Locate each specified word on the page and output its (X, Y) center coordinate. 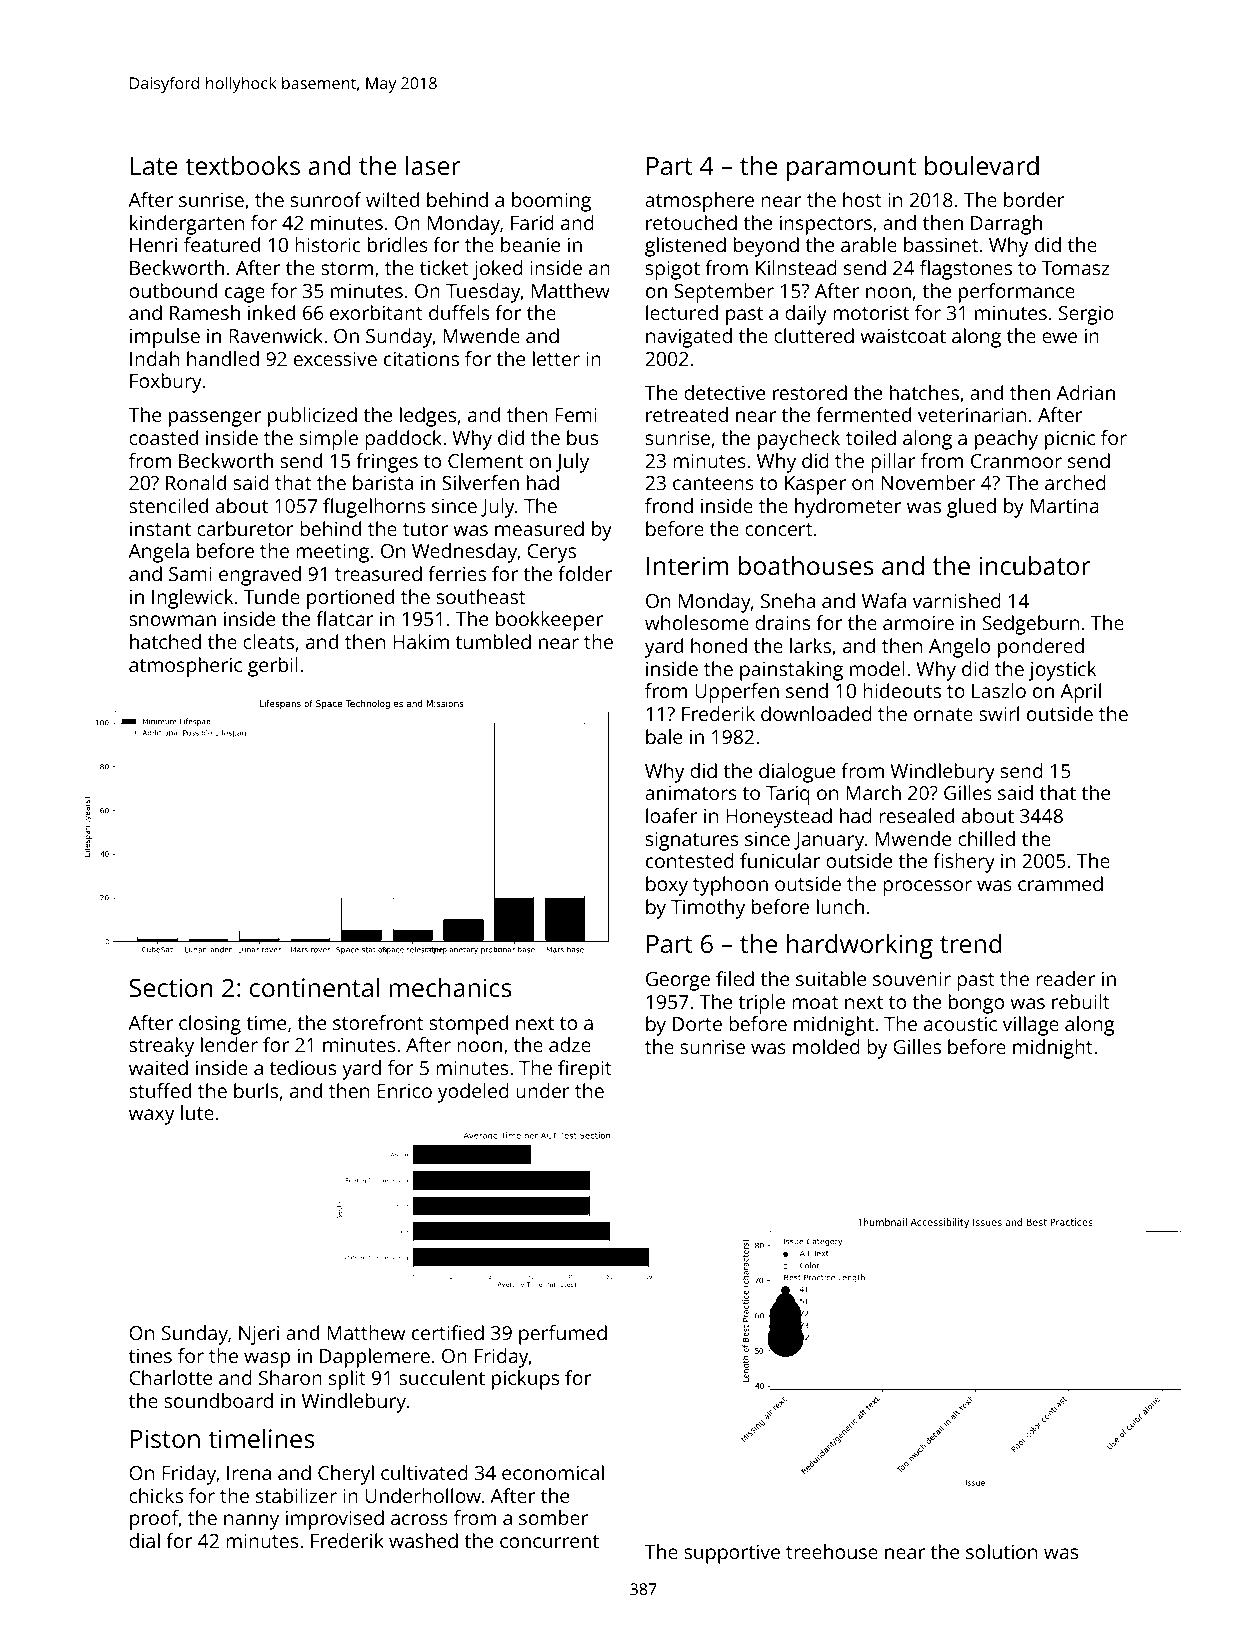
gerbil (273, 667)
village (1031, 1026)
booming (551, 202)
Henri (153, 245)
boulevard (982, 165)
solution (1001, 1551)
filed (735, 978)
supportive (732, 1554)
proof (154, 1520)
